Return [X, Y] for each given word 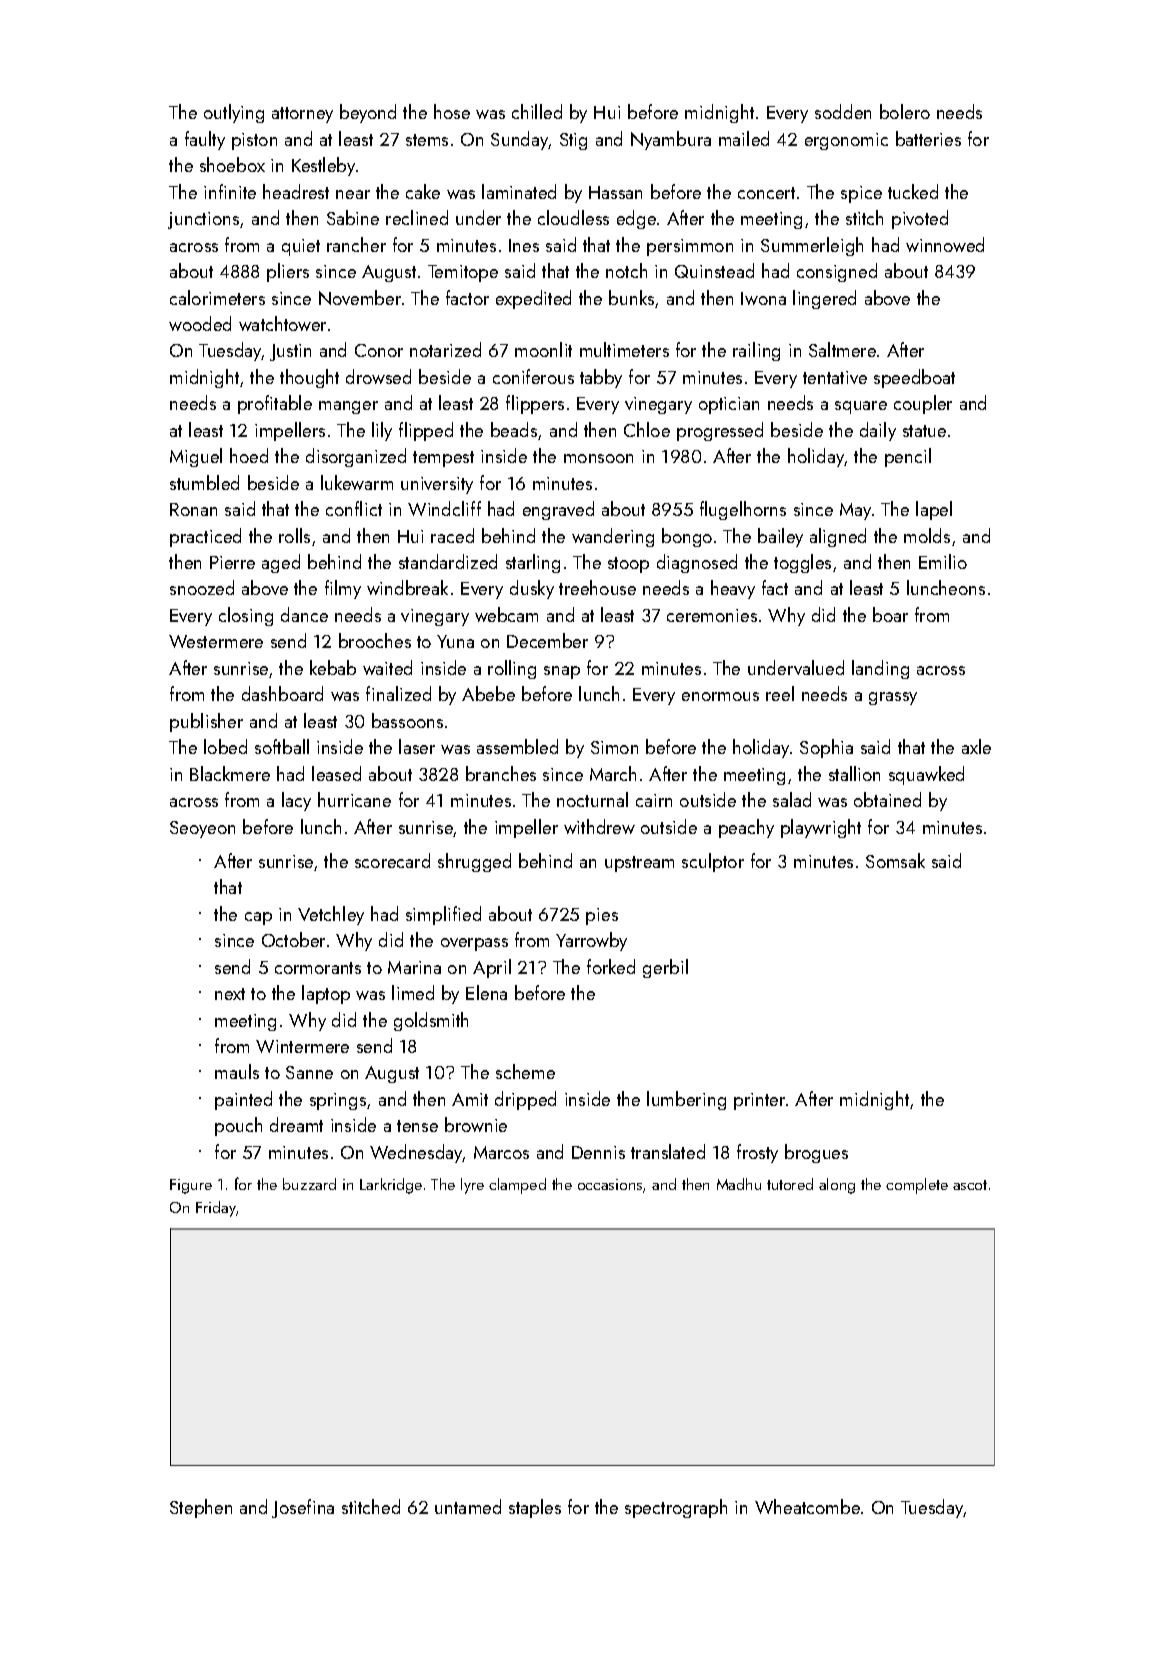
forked [611, 966]
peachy [746, 828]
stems [427, 140]
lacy [296, 801]
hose [452, 111]
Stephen [201, 1508]
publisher [206, 722]
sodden [843, 111]
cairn [654, 800]
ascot [970, 1185]
